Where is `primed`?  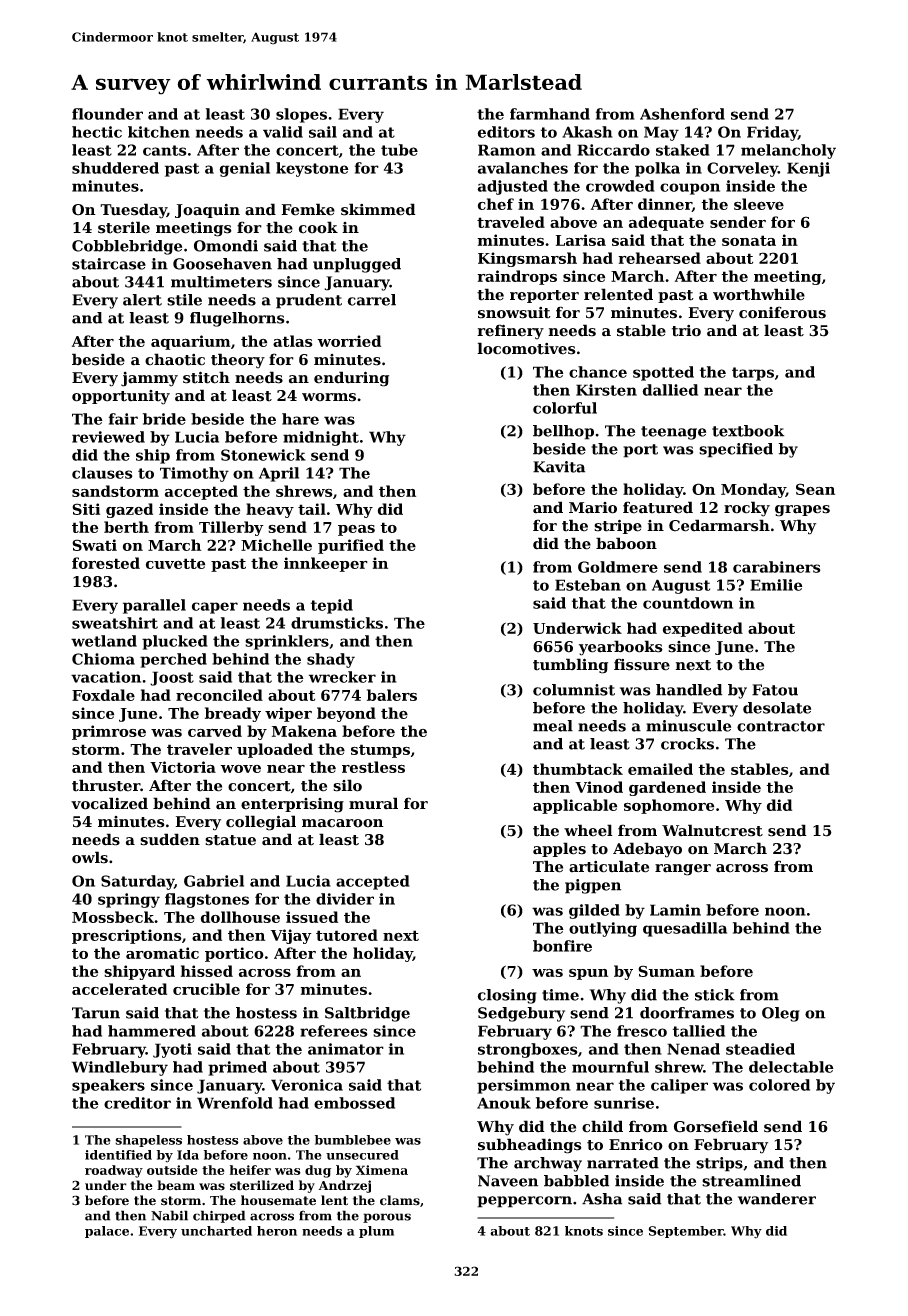
primed is located at coordinates (237, 1068).
